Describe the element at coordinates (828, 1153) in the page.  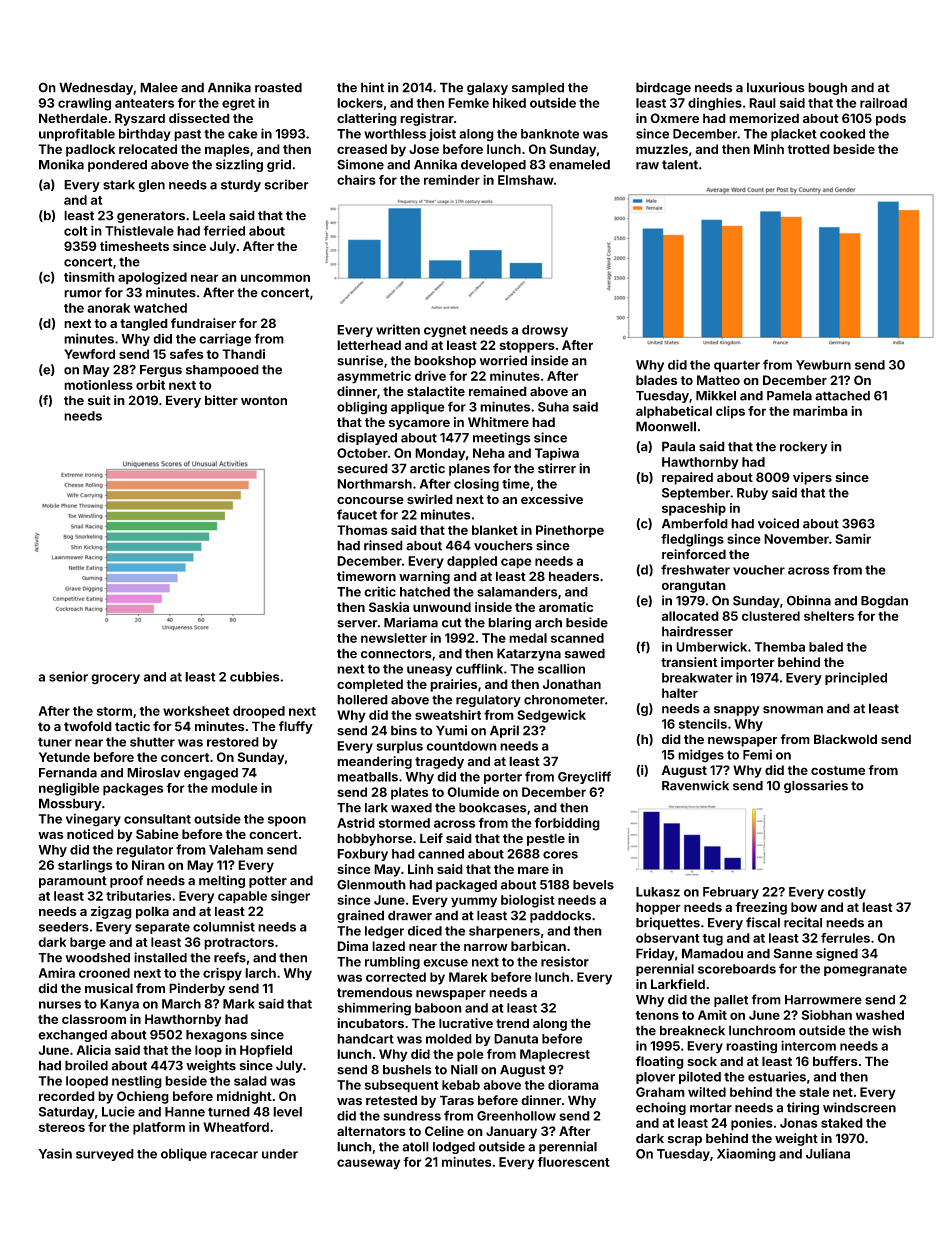
I see `Juliana` at that location.
